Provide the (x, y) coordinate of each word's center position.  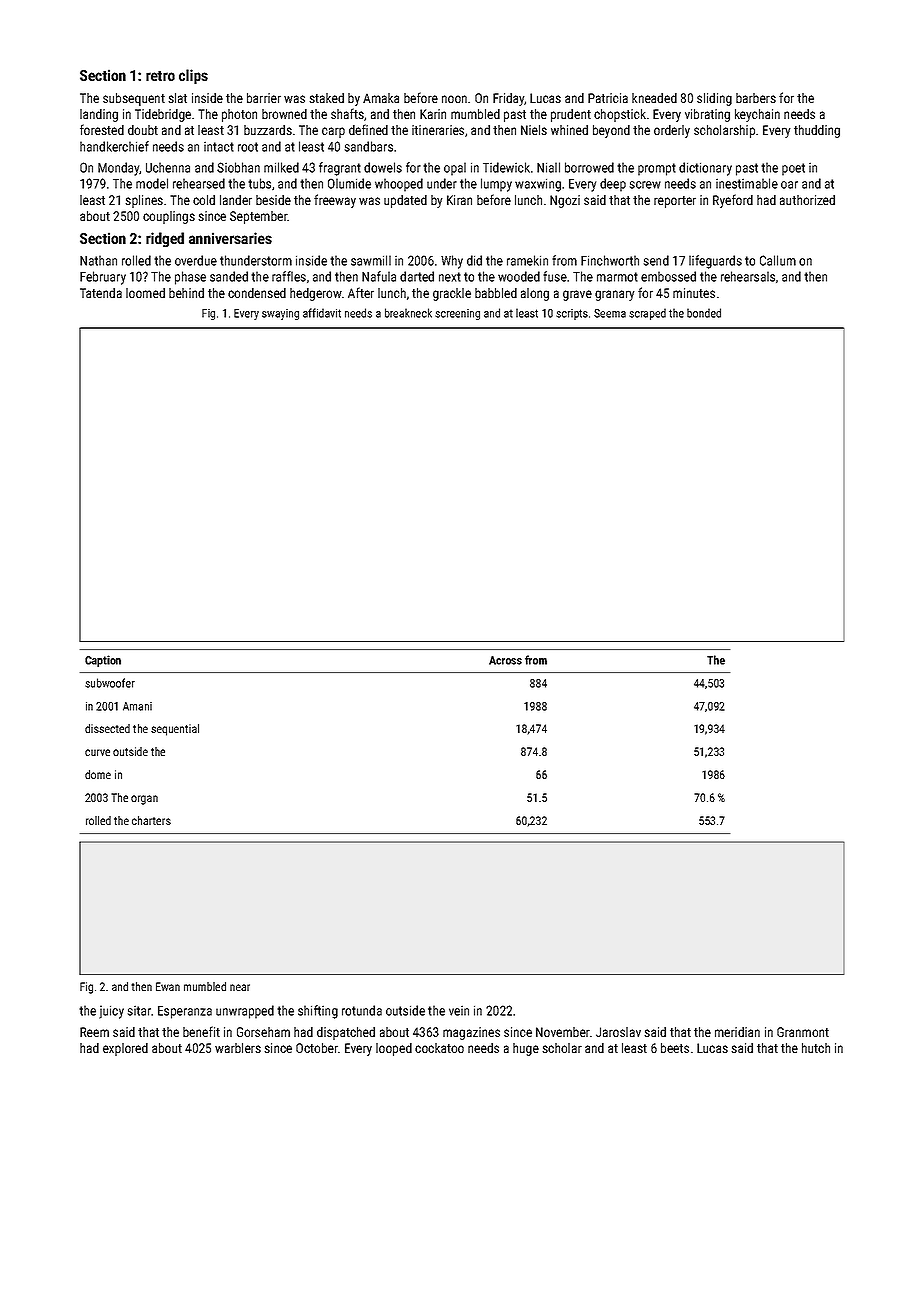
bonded (704, 313)
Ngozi (565, 201)
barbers (756, 98)
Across (505, 660)
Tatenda (101, 293)
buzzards (268, 130)
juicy (111, 1012)
